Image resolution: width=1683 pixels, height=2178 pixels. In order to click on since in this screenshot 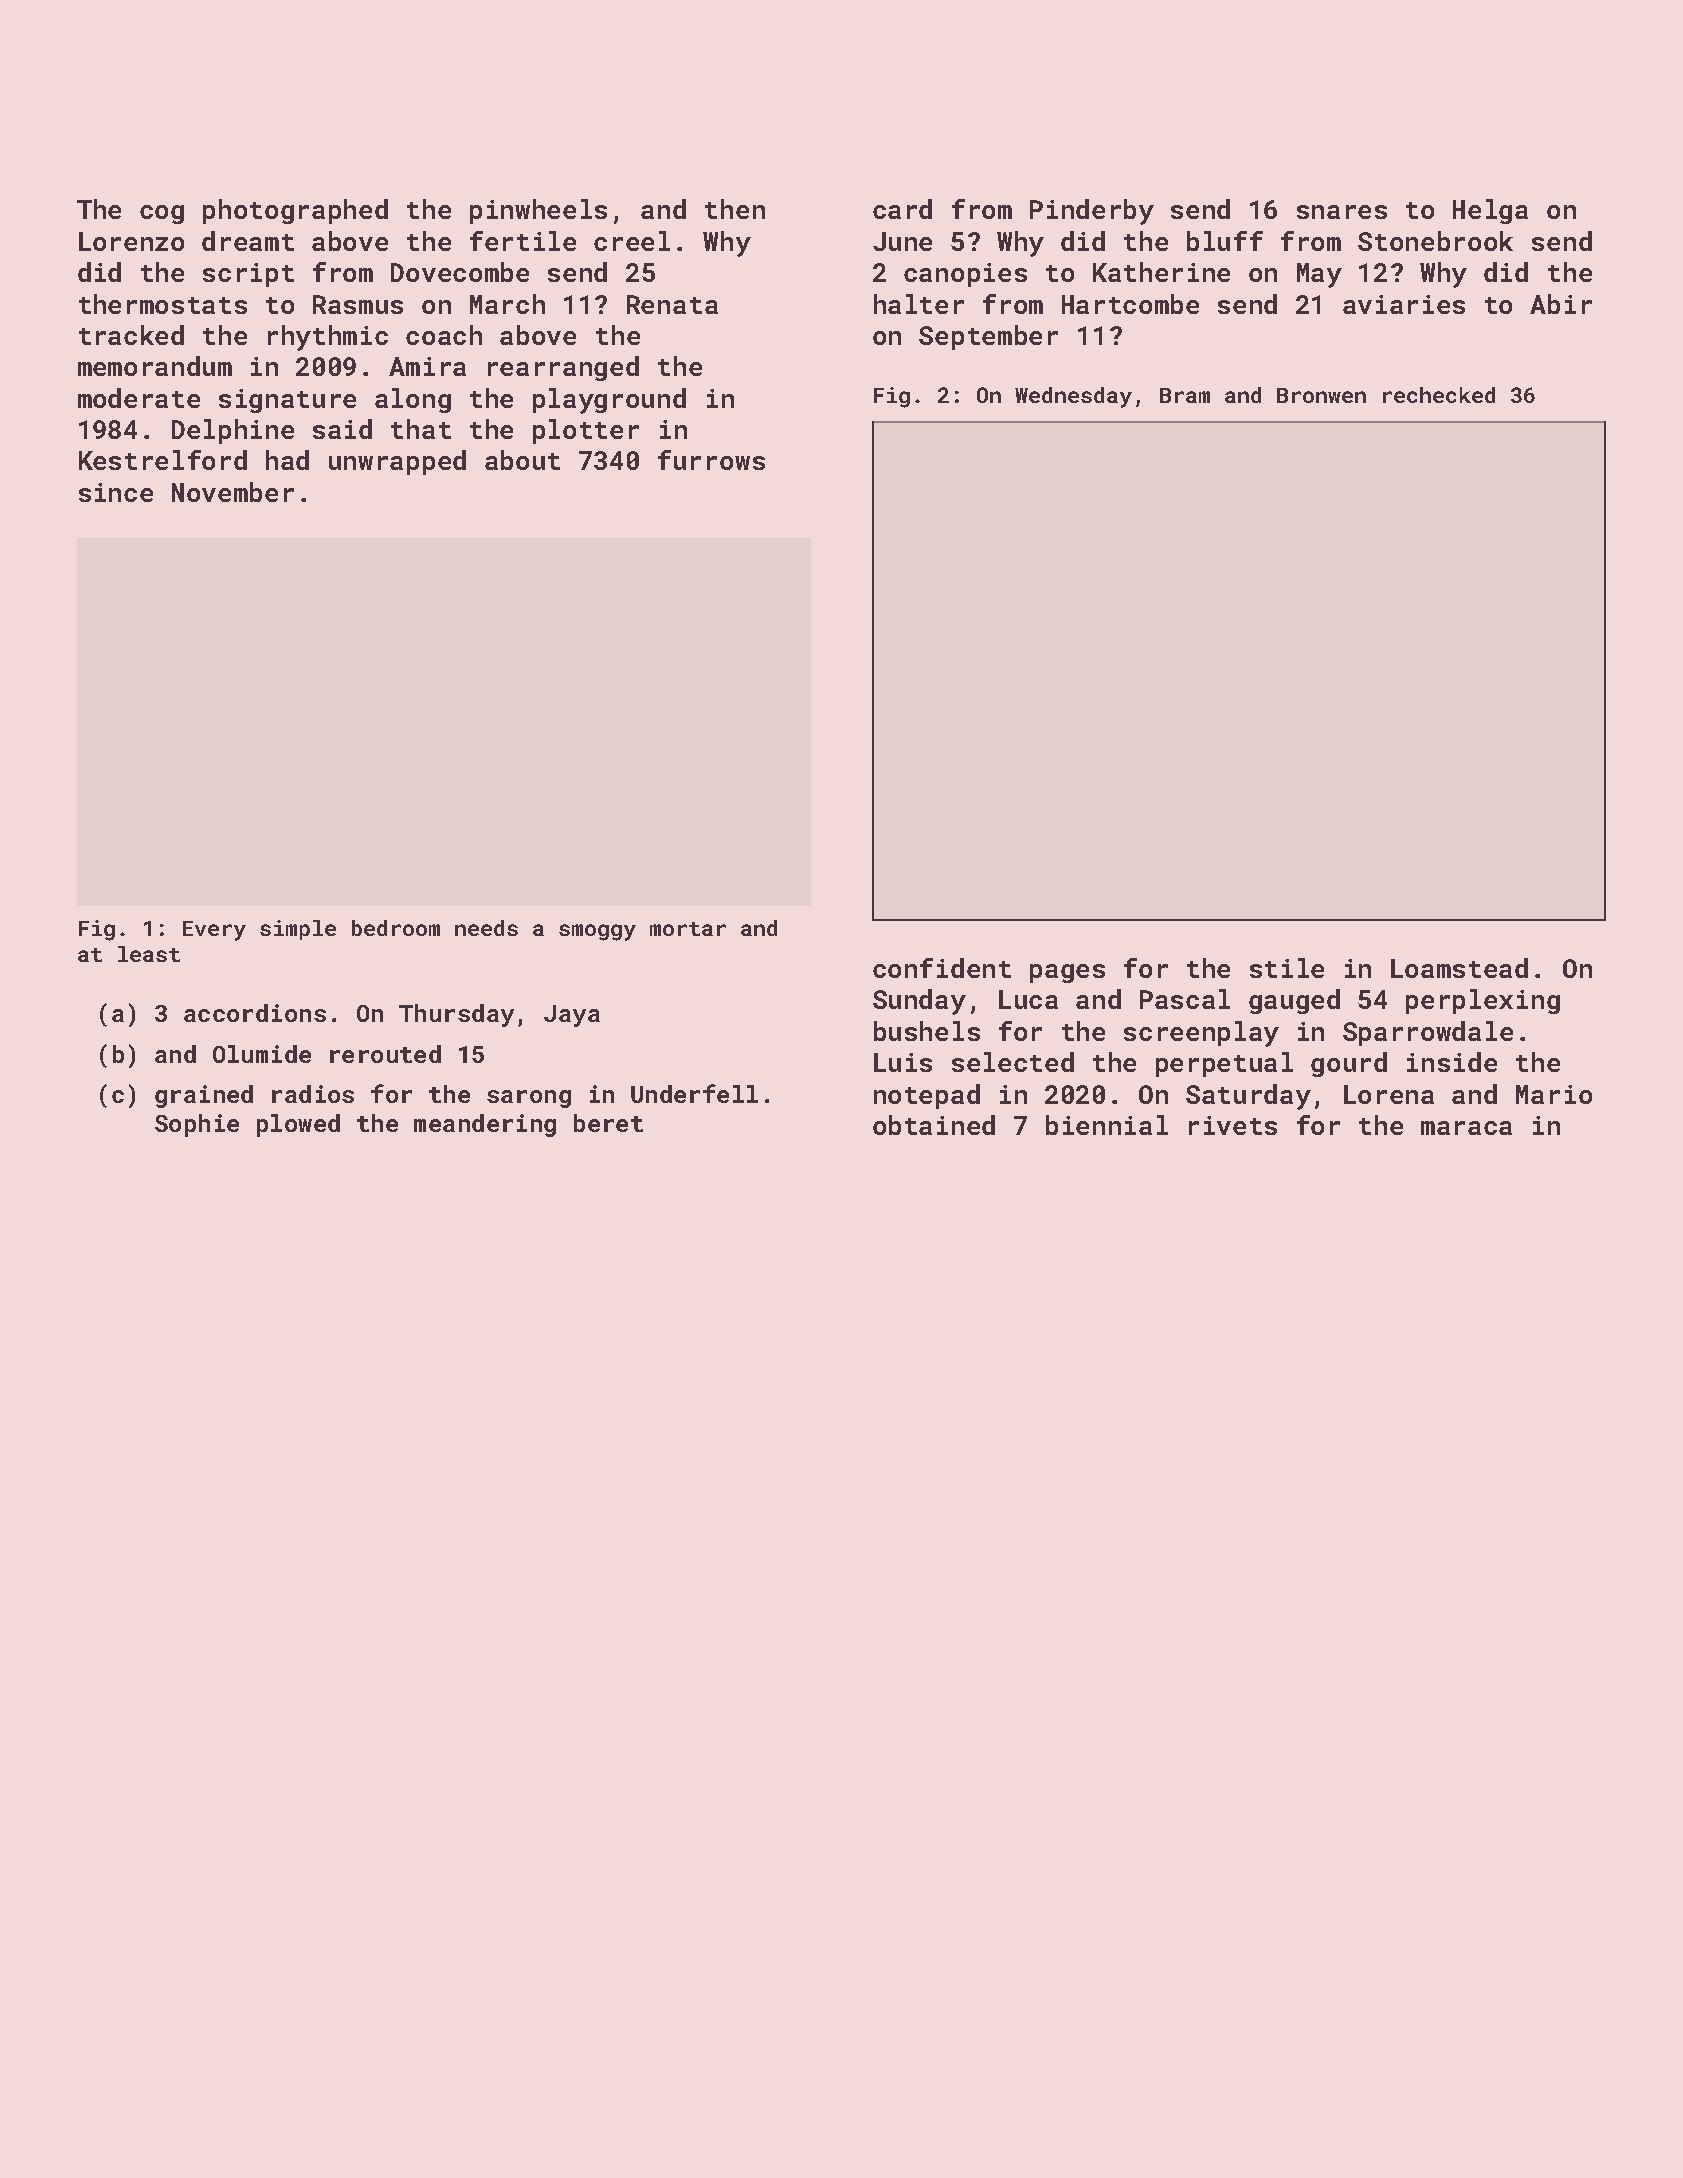, I will do `click(116, 492)`.
